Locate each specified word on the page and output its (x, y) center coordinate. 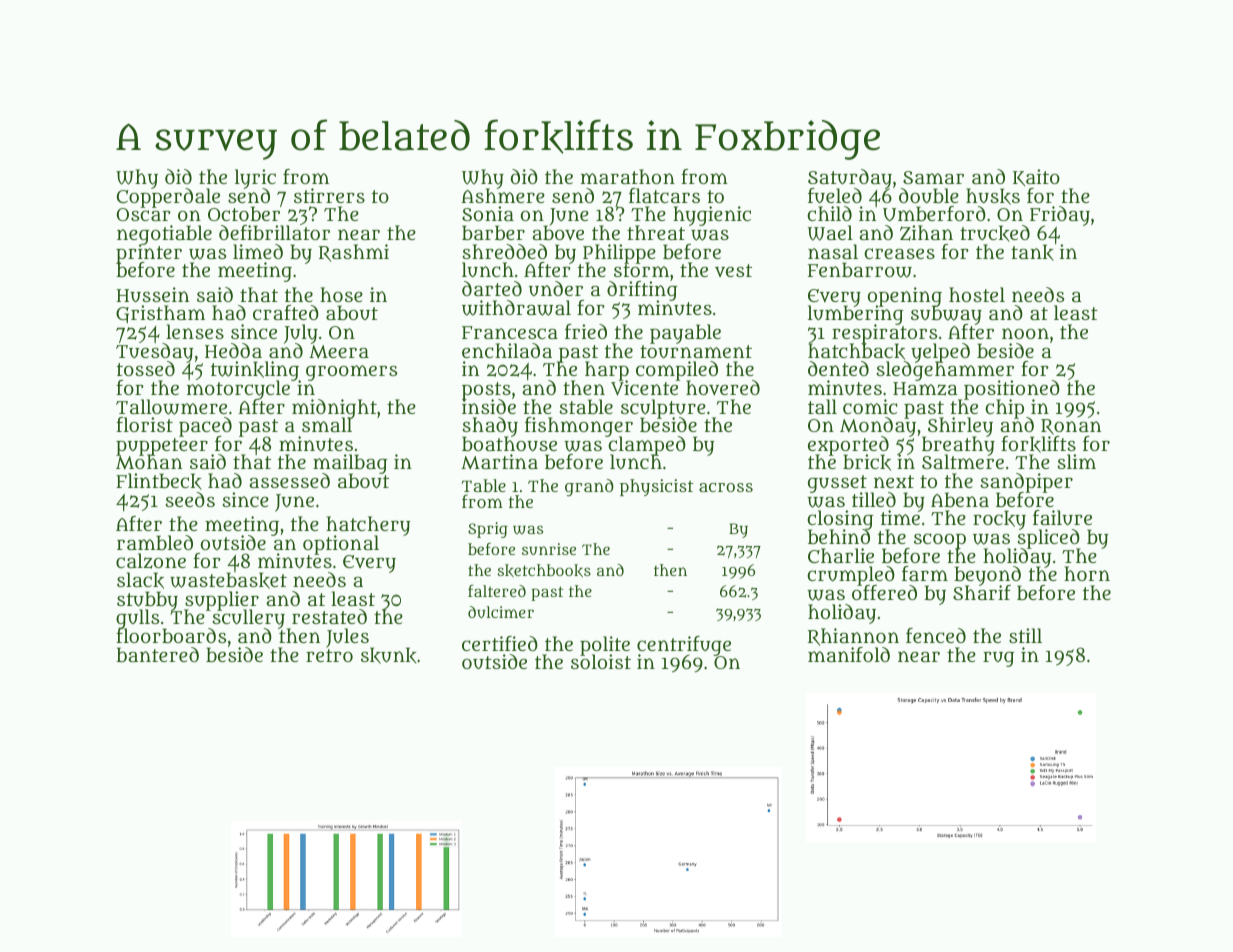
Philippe (619, 254)
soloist (601, 662)
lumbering (856, 315)
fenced (936, 635)
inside (489, 407)
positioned (1012, 390)
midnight (334, 409)
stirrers (329, 195)
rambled (155, 542)
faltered (497, 590)
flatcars (664, 195)
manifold (849, 654)
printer (149, 254)
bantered (157, 654)
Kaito (1036, 177)
